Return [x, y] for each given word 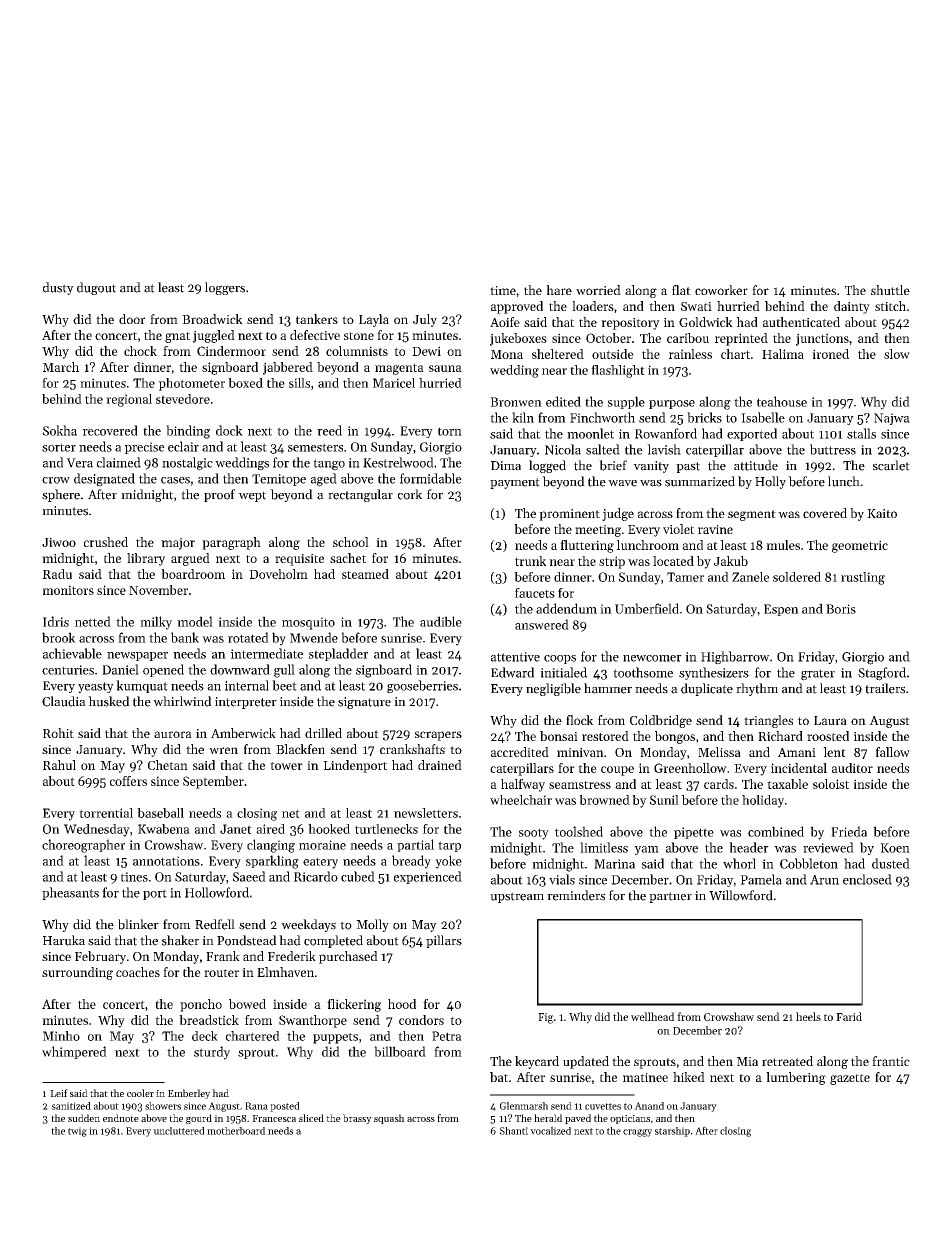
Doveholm [278, 574]
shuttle [890, 290]
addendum [566, 608]
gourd [199, 1119]
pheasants [70, 893]
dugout [96, 288]
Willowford [741, 895]
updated [586, 1062]
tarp [449, 846]
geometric [860, 546]
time [503, 290]
